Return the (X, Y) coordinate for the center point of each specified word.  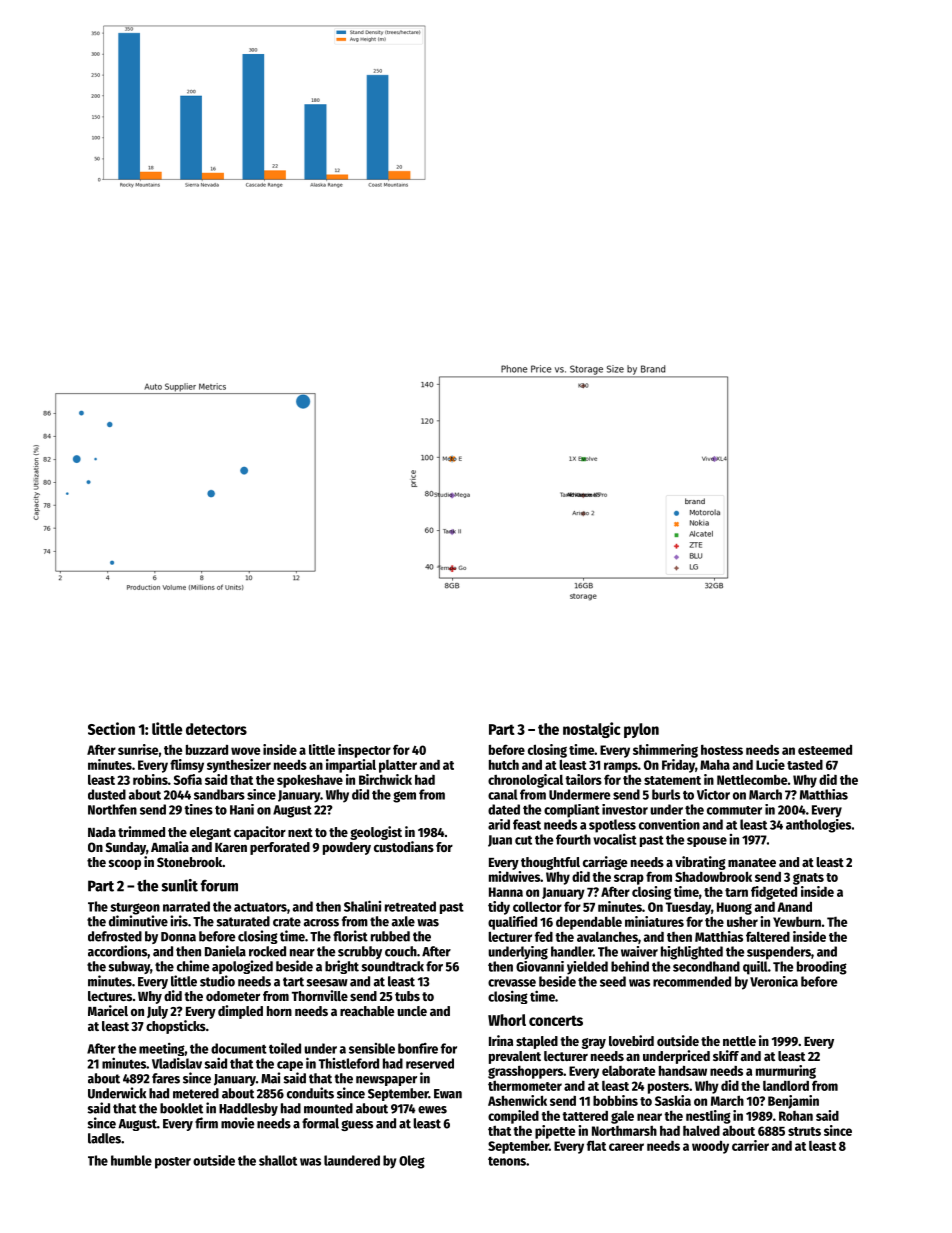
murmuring (786, 1072)
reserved (430, 1063)
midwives (514, 876)
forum (219, 885)
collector (537, 906)
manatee (752, 862)
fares (166, 1078)
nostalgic (592, 730)
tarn (736, 892)
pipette (555, 1132)
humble (131, 1160)
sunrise (138, 749)
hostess (722, 750)
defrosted (115, 936)
